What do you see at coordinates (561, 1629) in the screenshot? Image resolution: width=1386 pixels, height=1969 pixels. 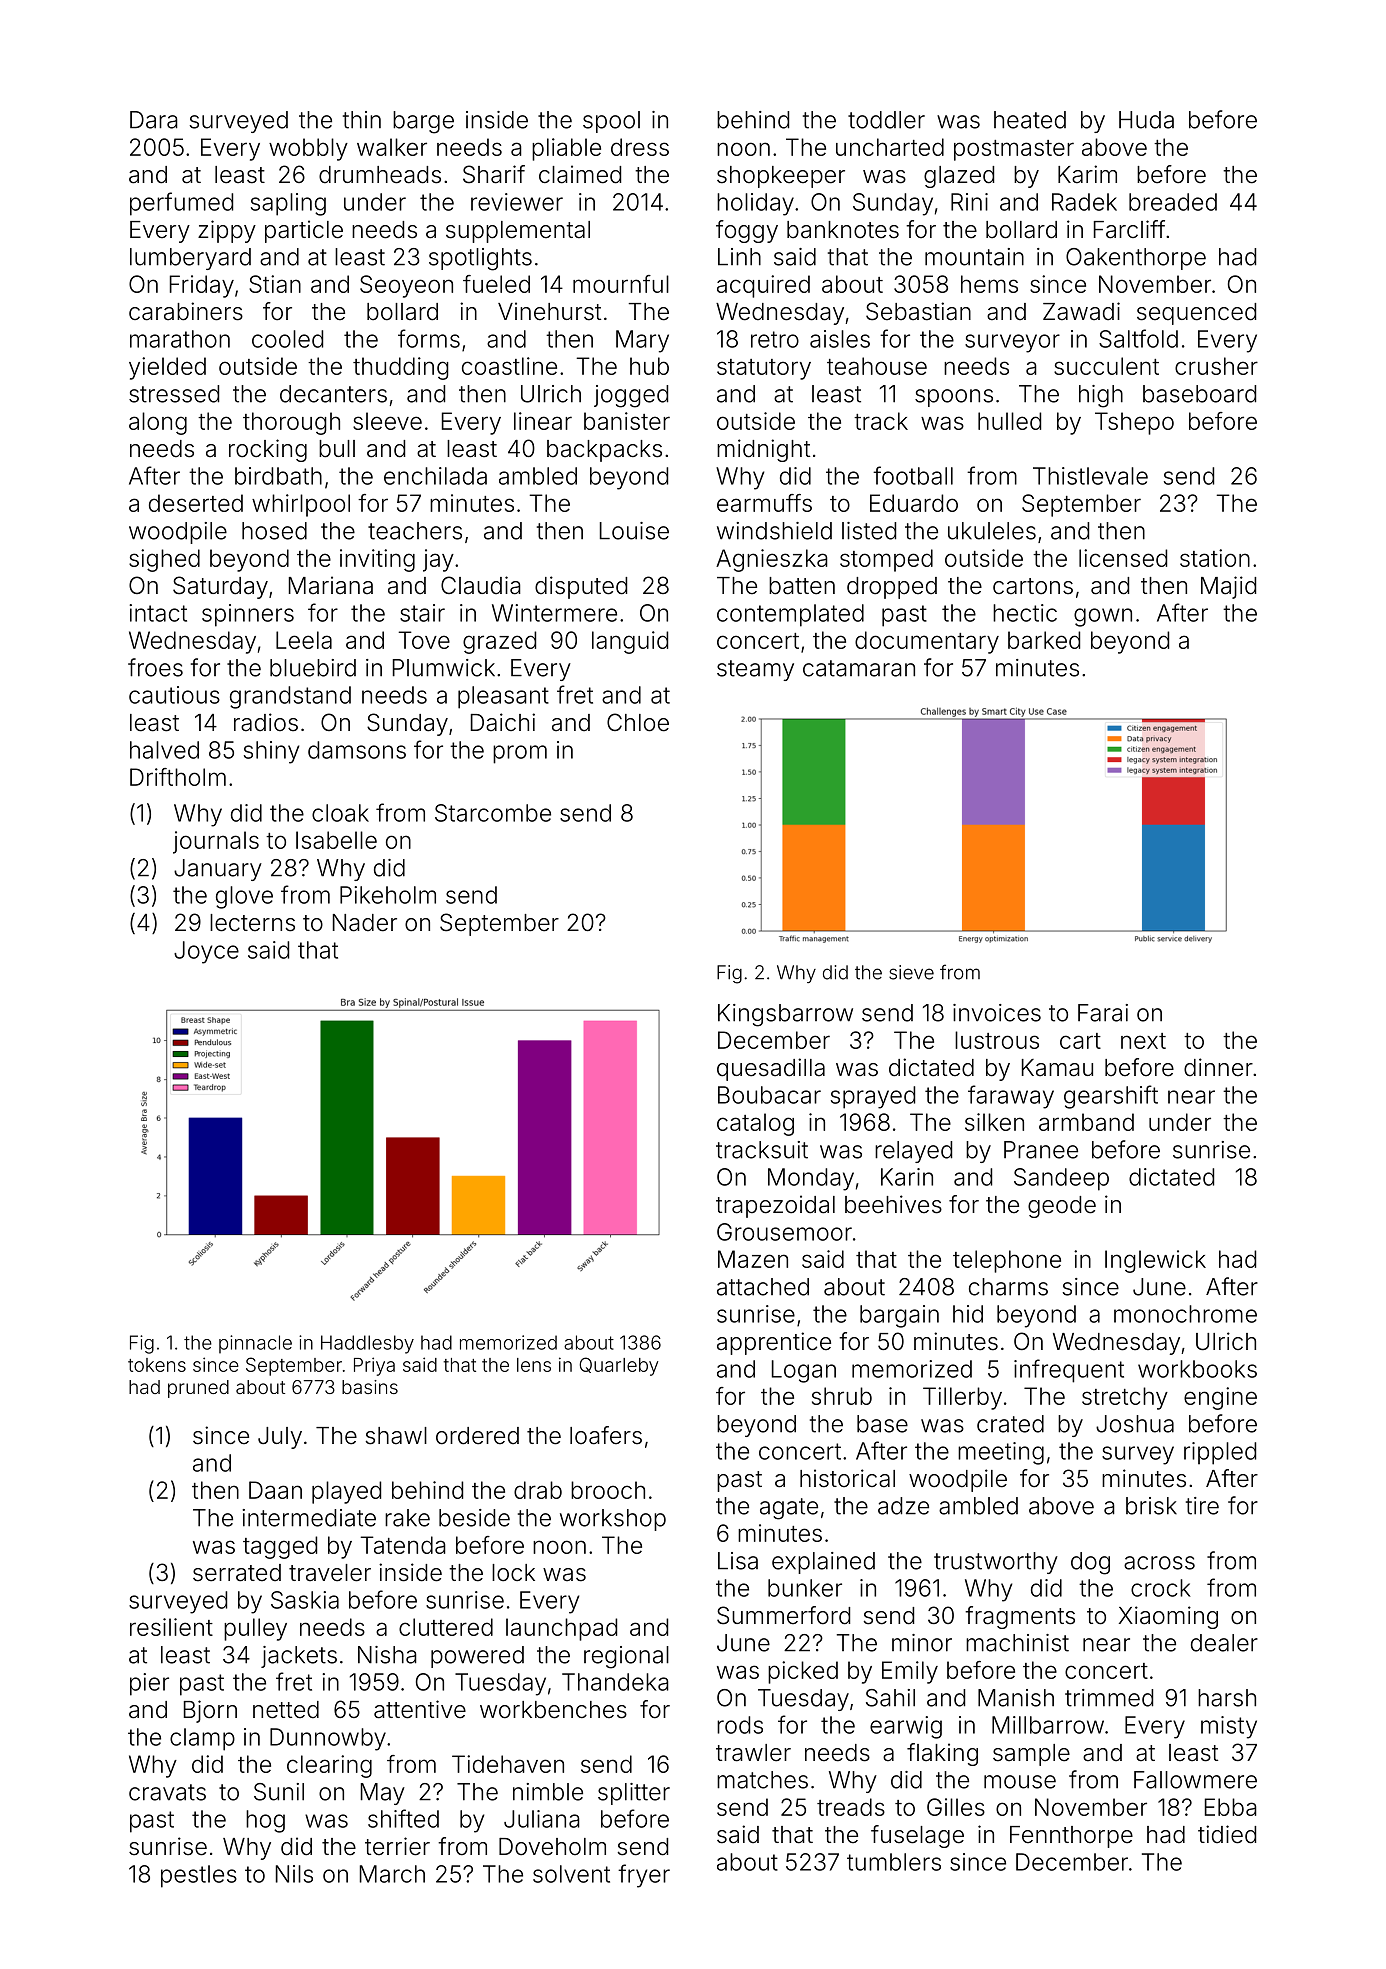 I see `launchpad` at bounding box center [561, 1629].
